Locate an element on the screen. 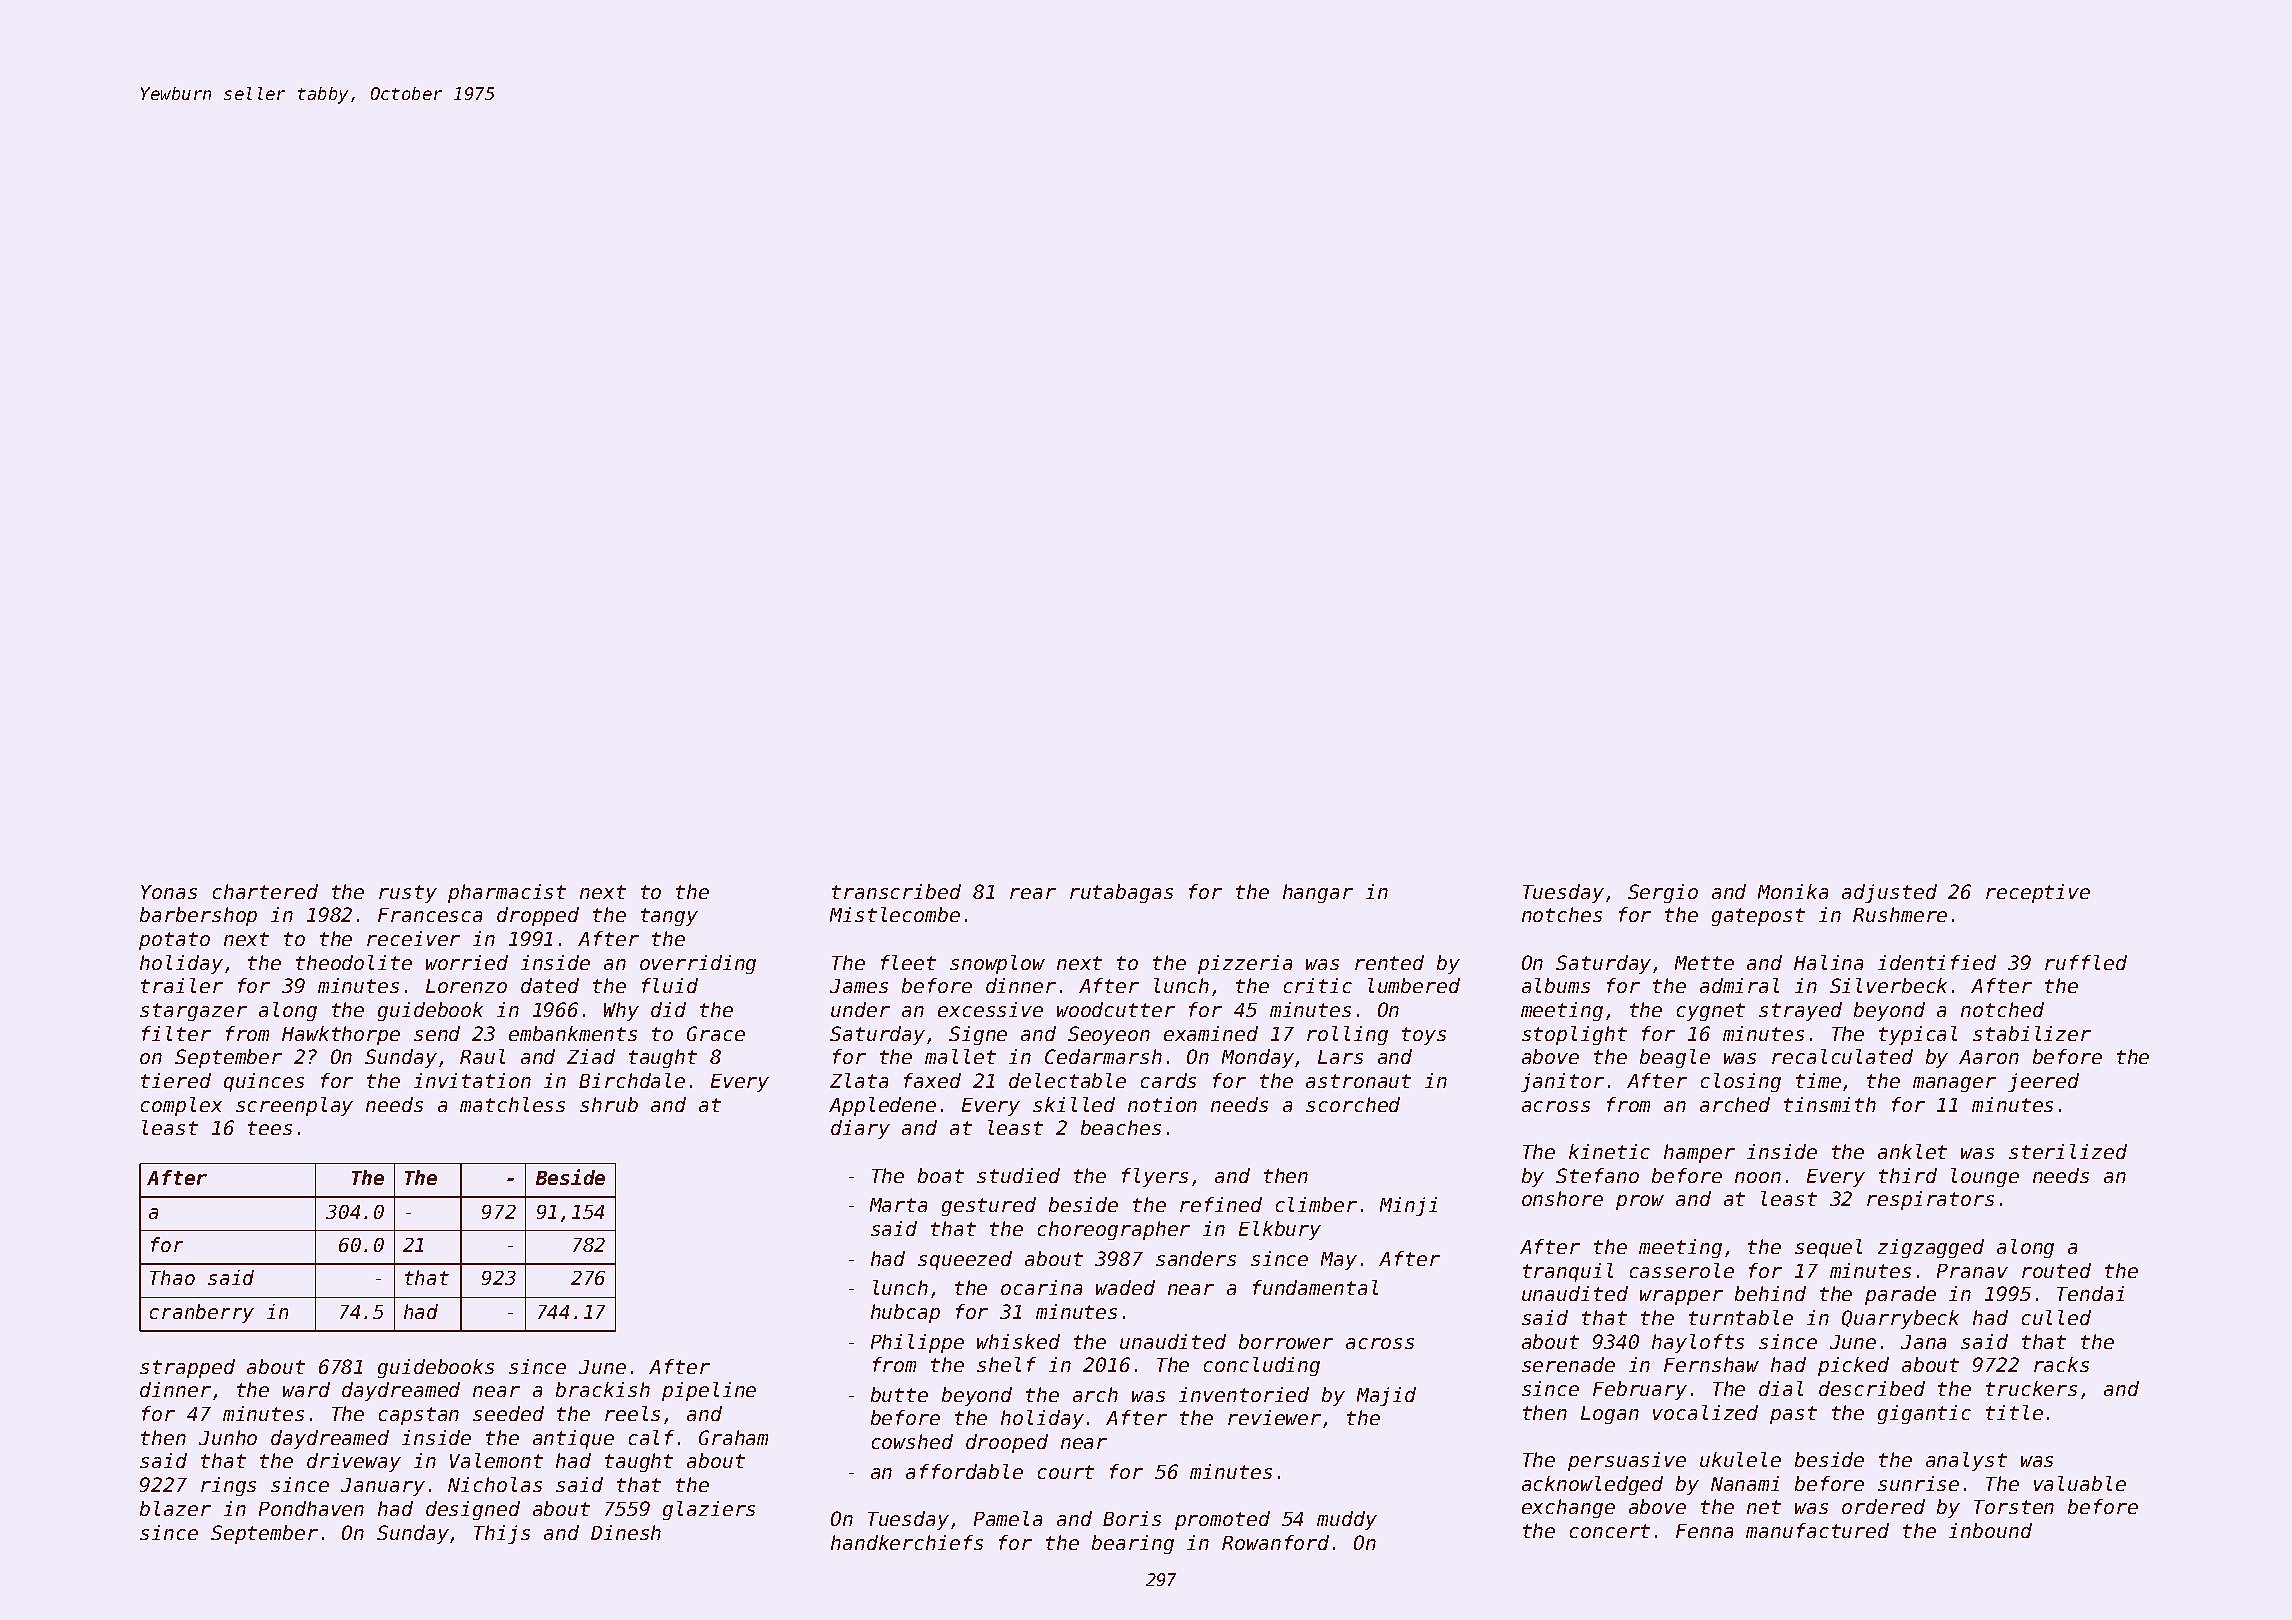 The image size is (2292, 1620). dial is located at coordinates (1781, 1388).
